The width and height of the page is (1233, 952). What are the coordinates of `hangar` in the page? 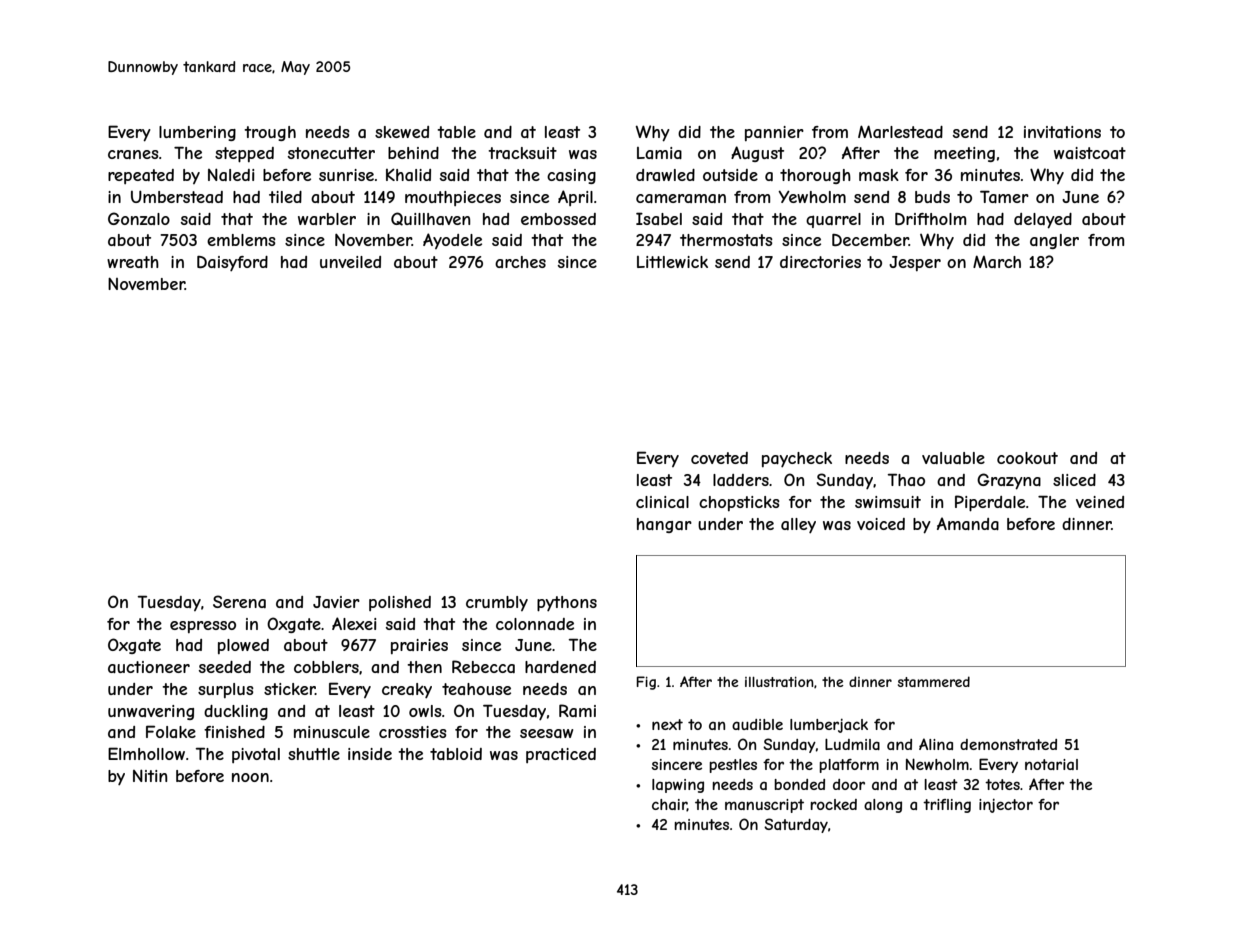 It's located at (664, 525).
